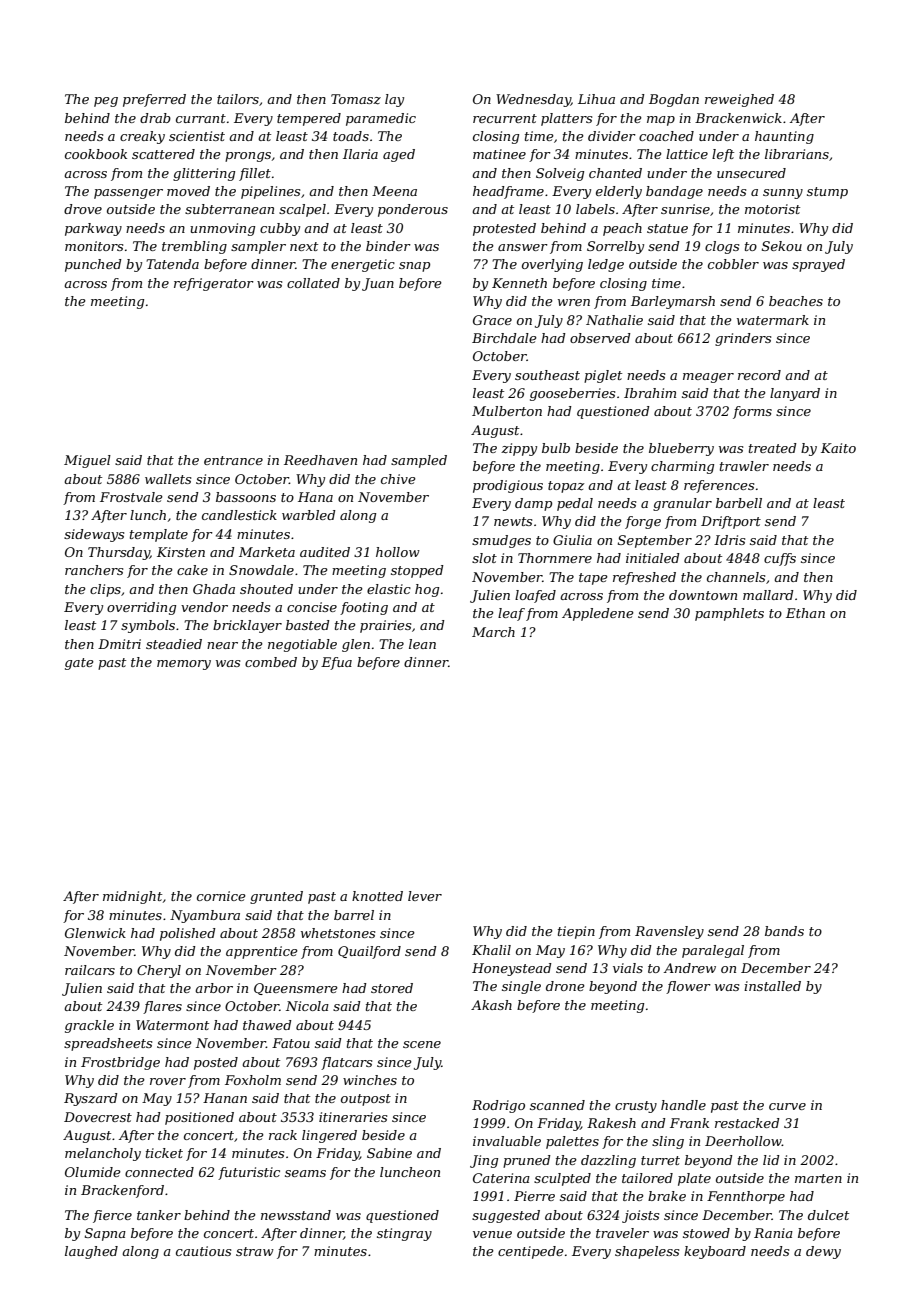  What do you see at coordinates (356, 99) in the screenshot?
I see `Tomasz` at bounding box center [356, 99].
